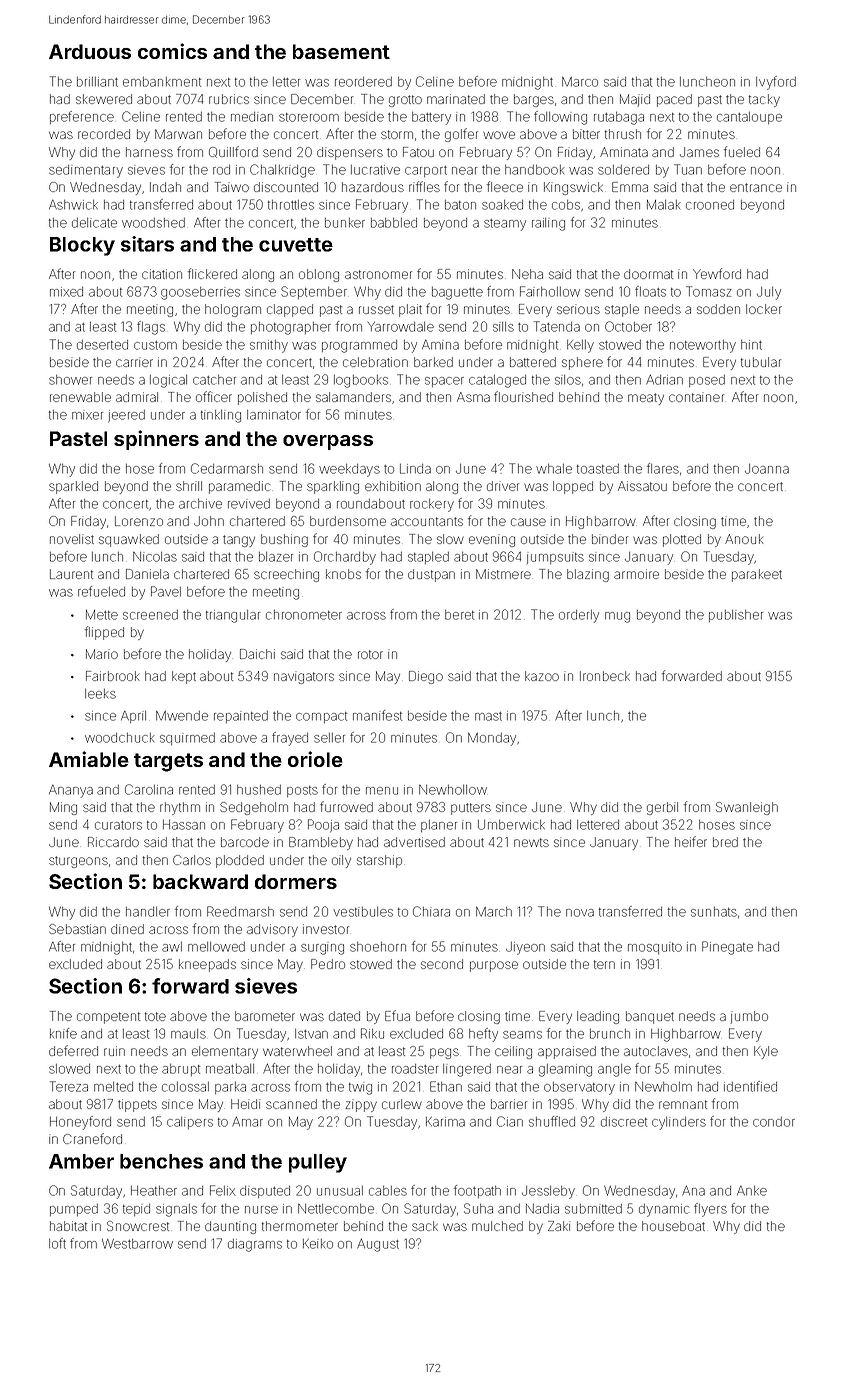 The width and height of the screenshot is (849, 1400). Describe the element at coordinates (542, 676) in the screenshot. I see `kazoo` at that location.
